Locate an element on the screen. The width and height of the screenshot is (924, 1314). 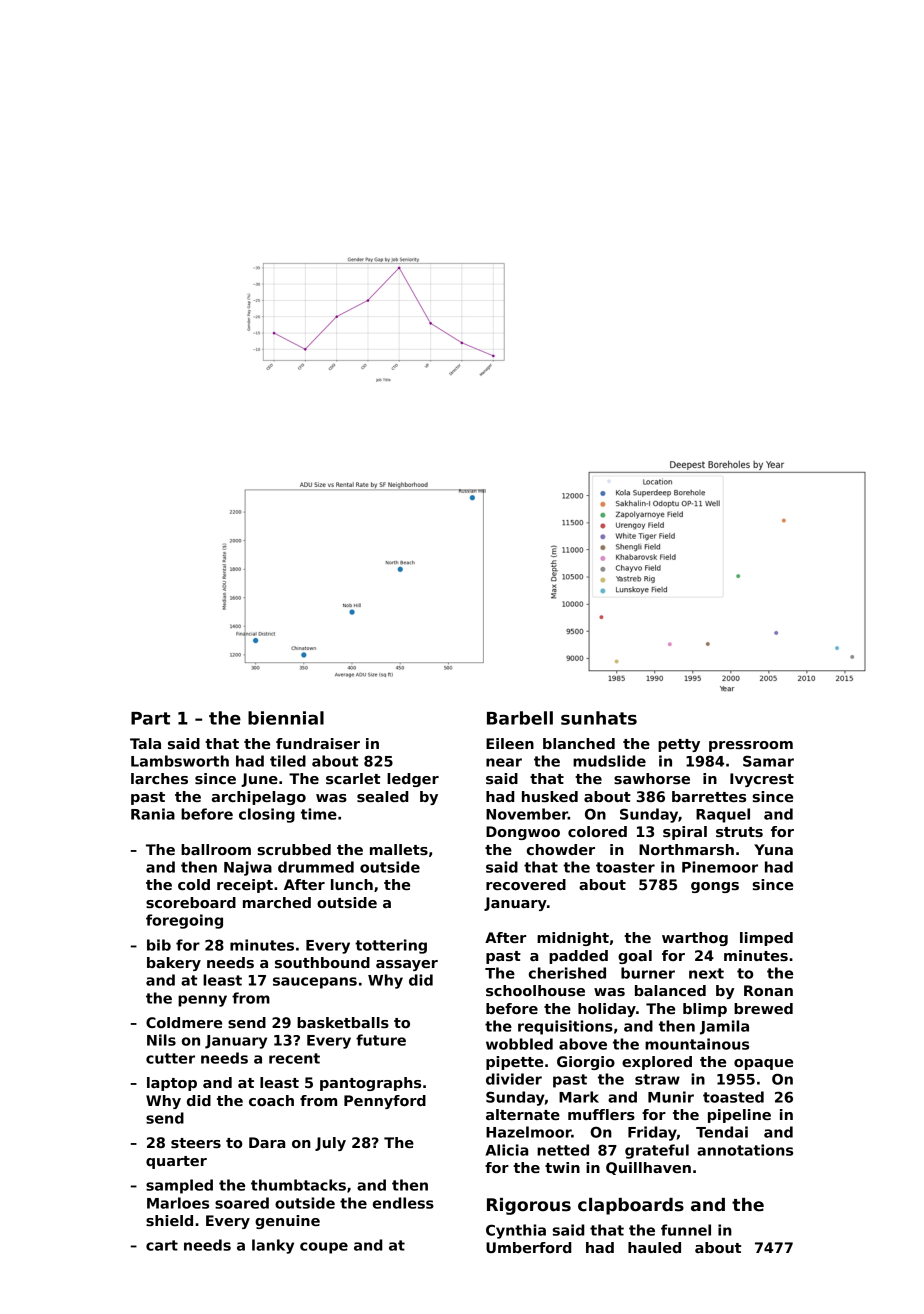
Tala is located at coordinates (145, 743).
